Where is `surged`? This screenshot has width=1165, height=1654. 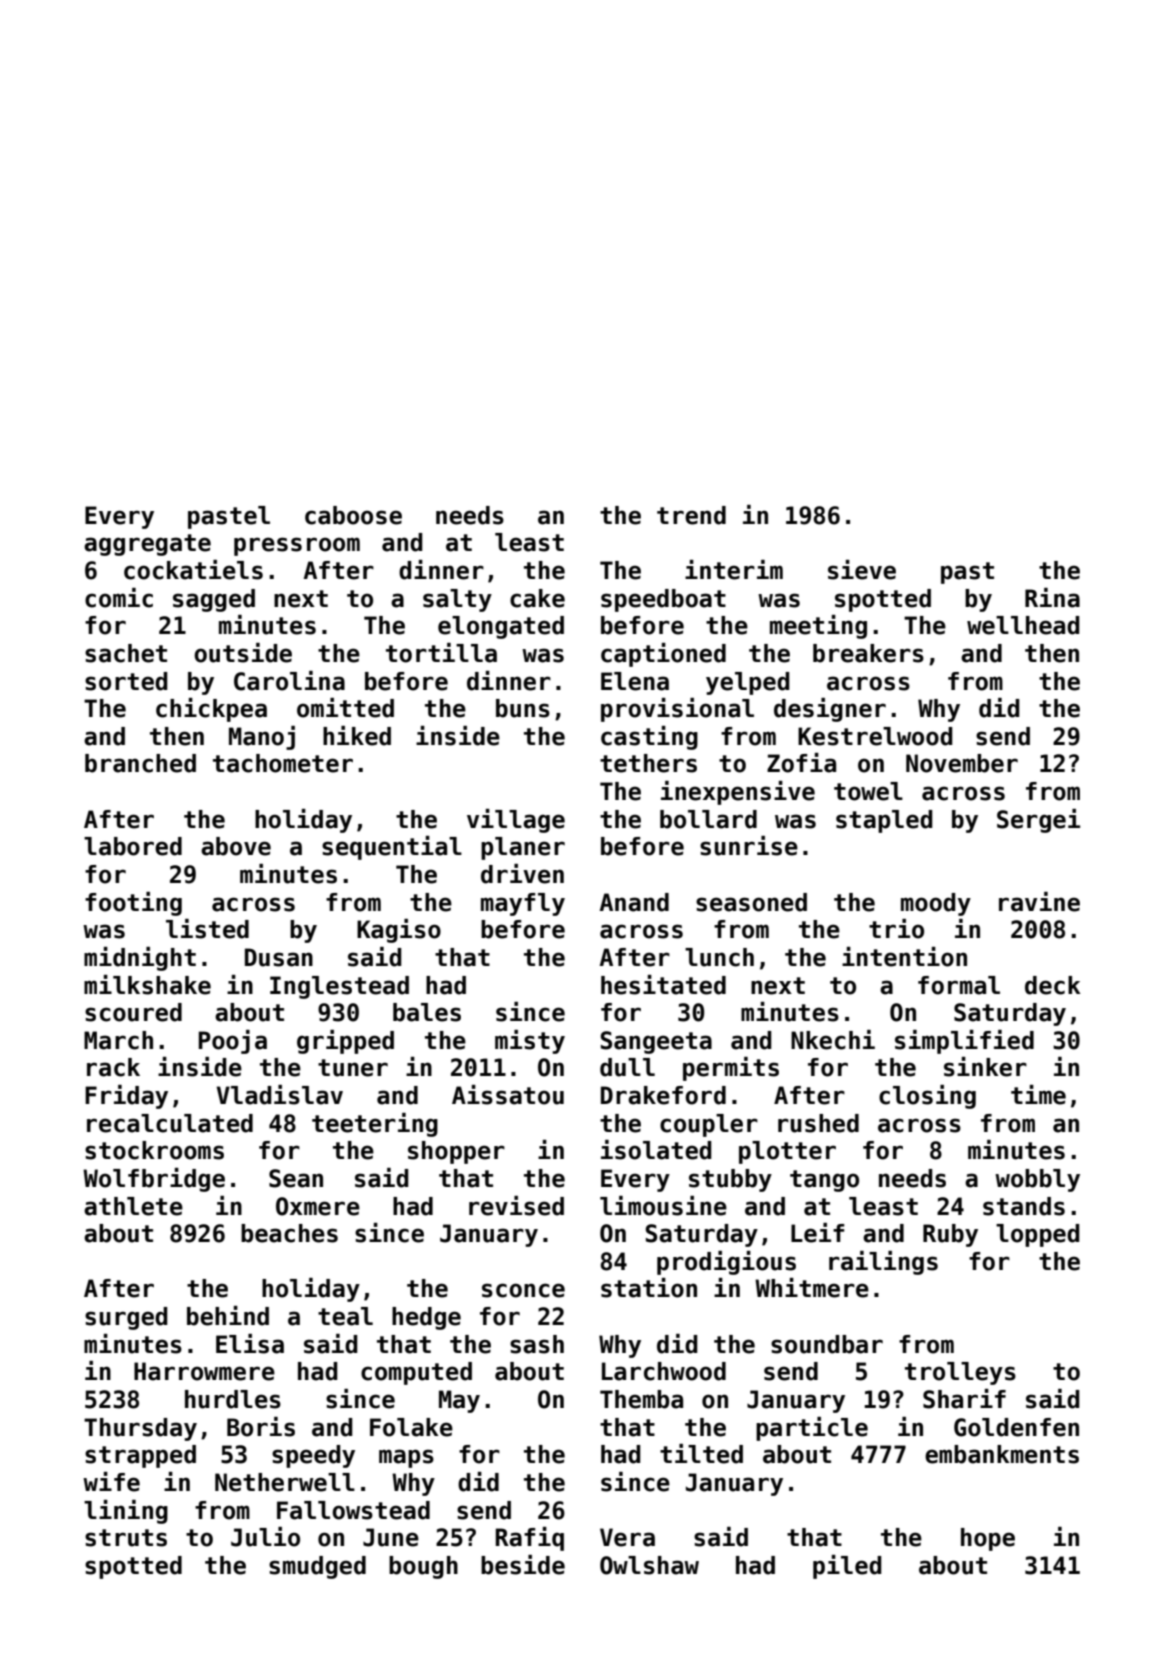 surged is located at coordinates (126, 1318).
